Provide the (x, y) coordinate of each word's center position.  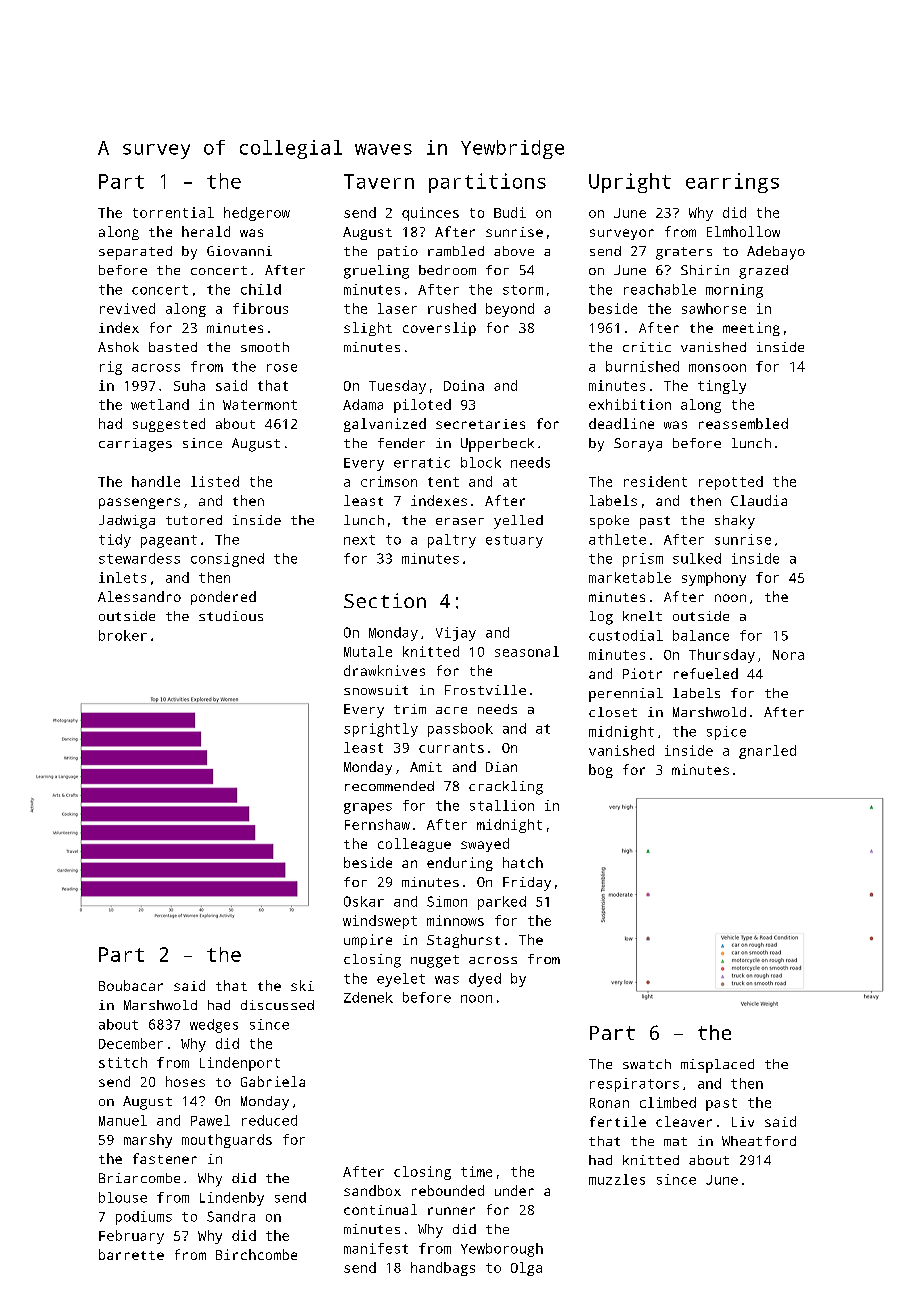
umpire (368, 941)
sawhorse (714, 308)
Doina (464, 385)
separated (135, 253)
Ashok (118, 347)
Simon (447, 901)
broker (123, 635)
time (476, 1171)
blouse (123, 1197)
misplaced (717, 1066)
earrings (732, 183)
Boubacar (131, 985)
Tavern (379, 181)
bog (601, 771)
